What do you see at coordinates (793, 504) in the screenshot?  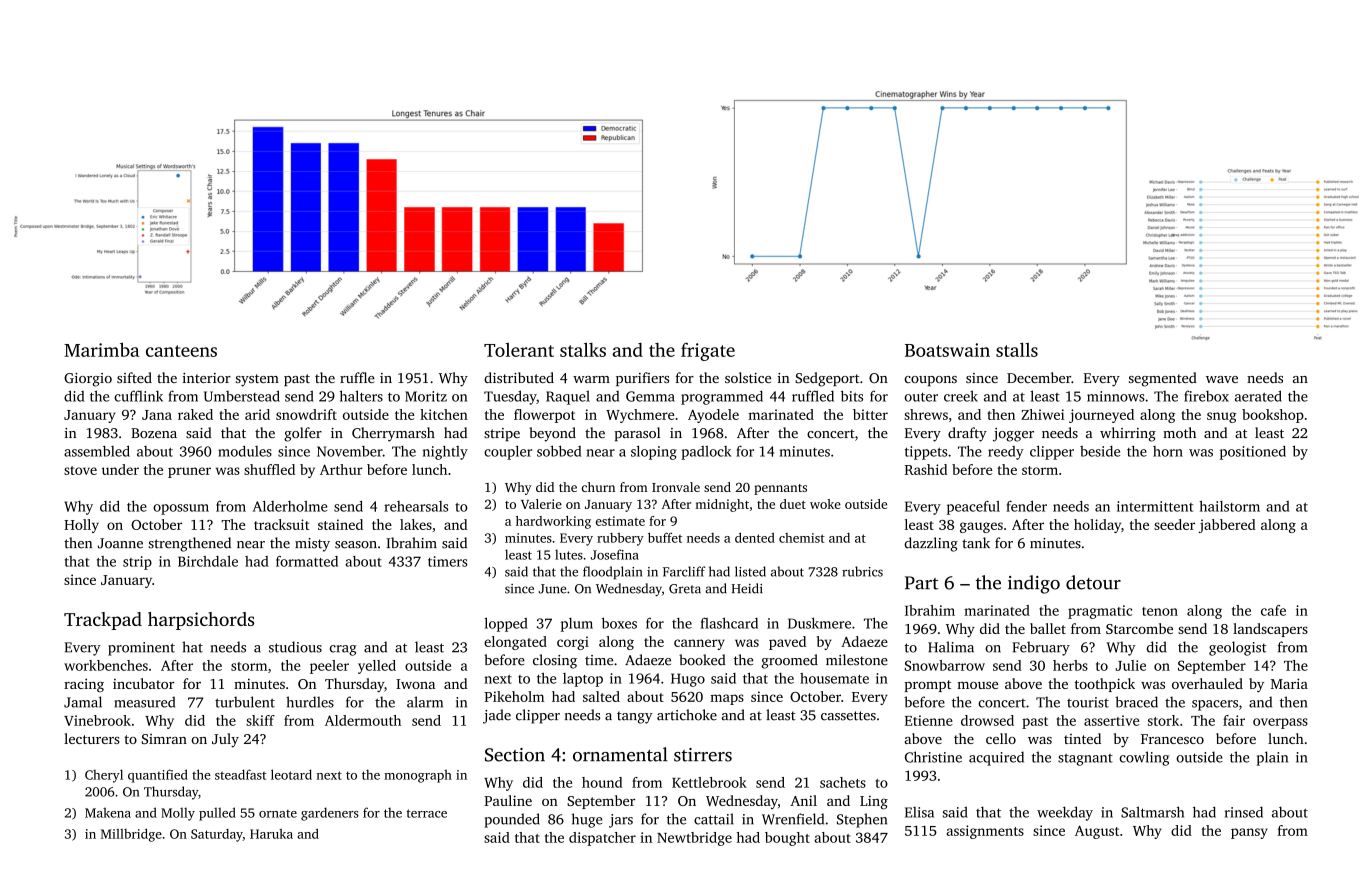 I see `duet` at bounding box center [793, 504].
